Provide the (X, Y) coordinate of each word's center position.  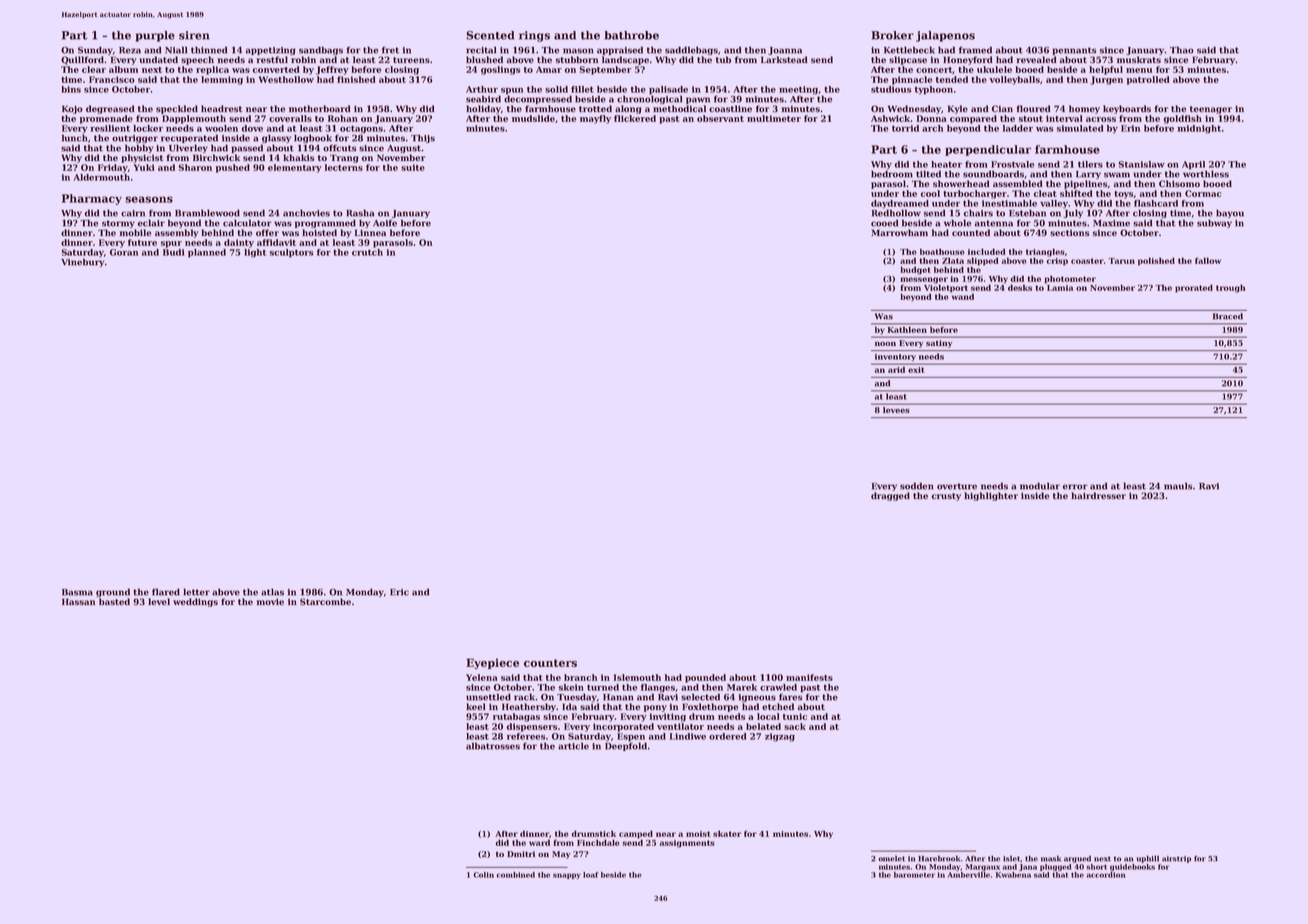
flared (166, 592)
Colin (484, 875)
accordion (1106, 875)
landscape (625, 60)
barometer (914, 875)
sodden (917, 486)
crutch (367, 252)
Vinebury (83, 262)
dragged (890, 496)
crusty (946, 497)
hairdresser (1098, 496)
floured (1033, 108)
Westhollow (286, 79)
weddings (195, 602)
